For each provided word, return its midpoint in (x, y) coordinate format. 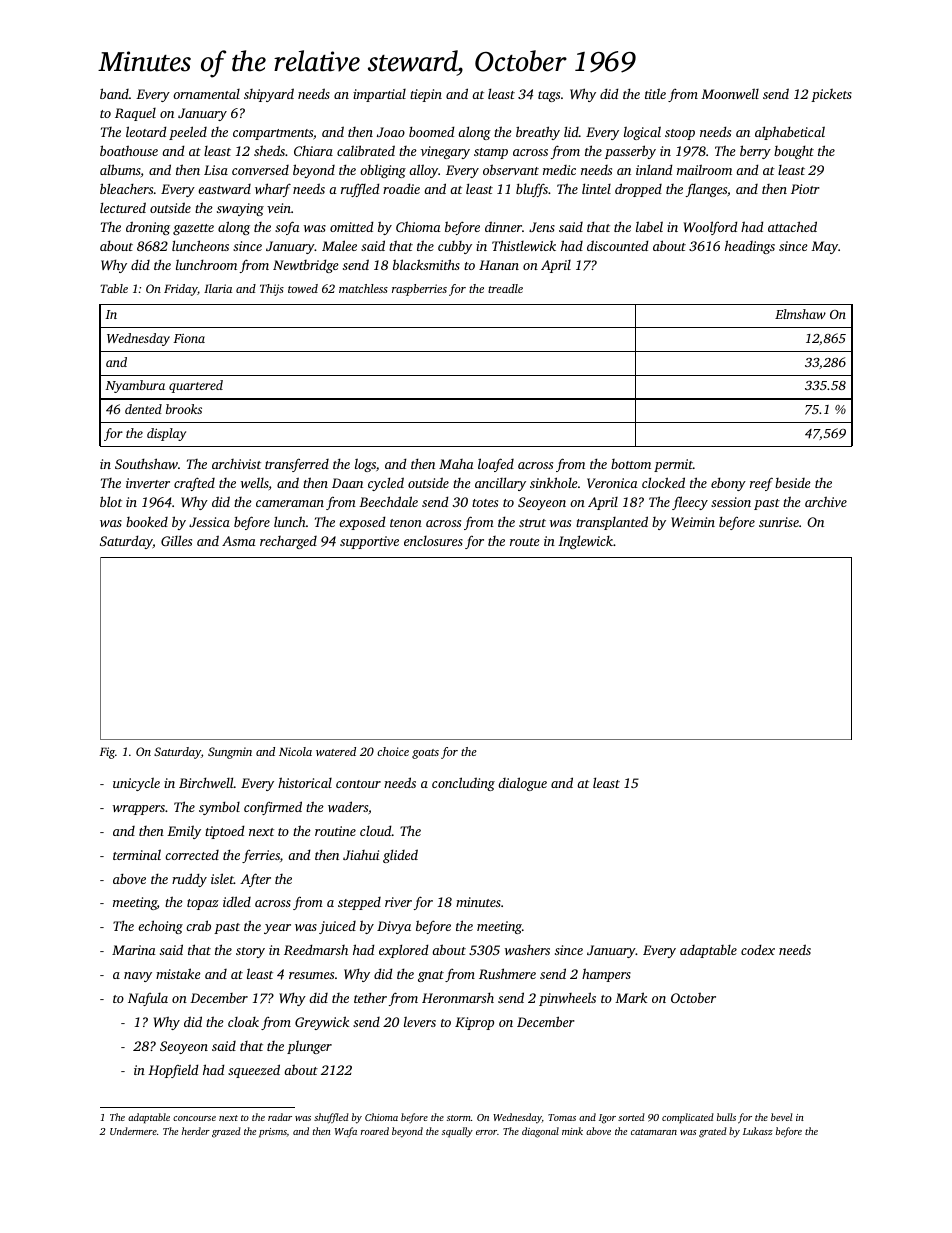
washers (527, 949)
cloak (243, 1022)
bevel (781, 1117)
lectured (123, 207)
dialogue (522, 784)
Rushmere (507, 973)
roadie (401, 188)
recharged (288, 542)
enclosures (433, 541)
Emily (184, 832)
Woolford (711, 228)
